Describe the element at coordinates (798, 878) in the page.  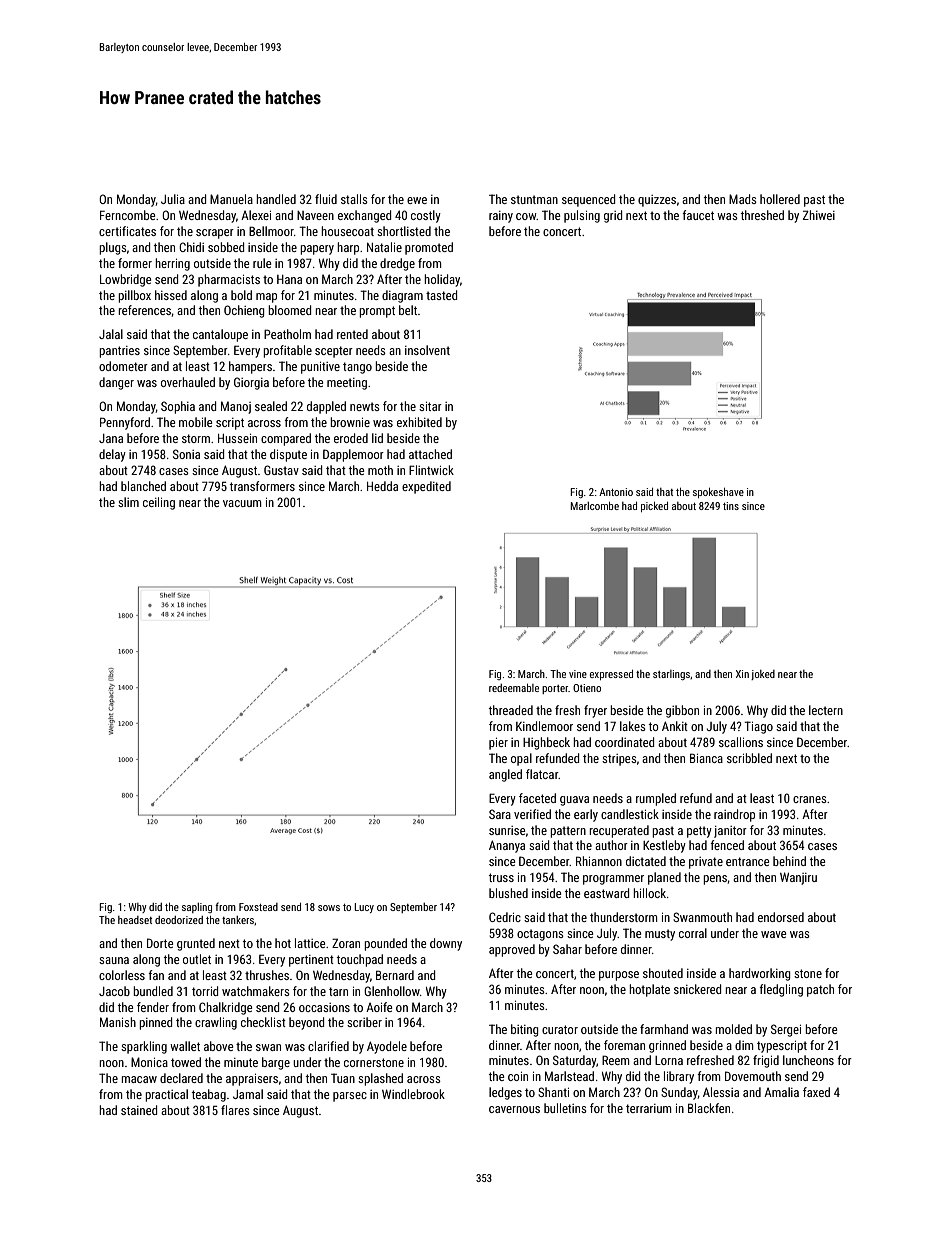
I see `Wanjiru` at that location.
